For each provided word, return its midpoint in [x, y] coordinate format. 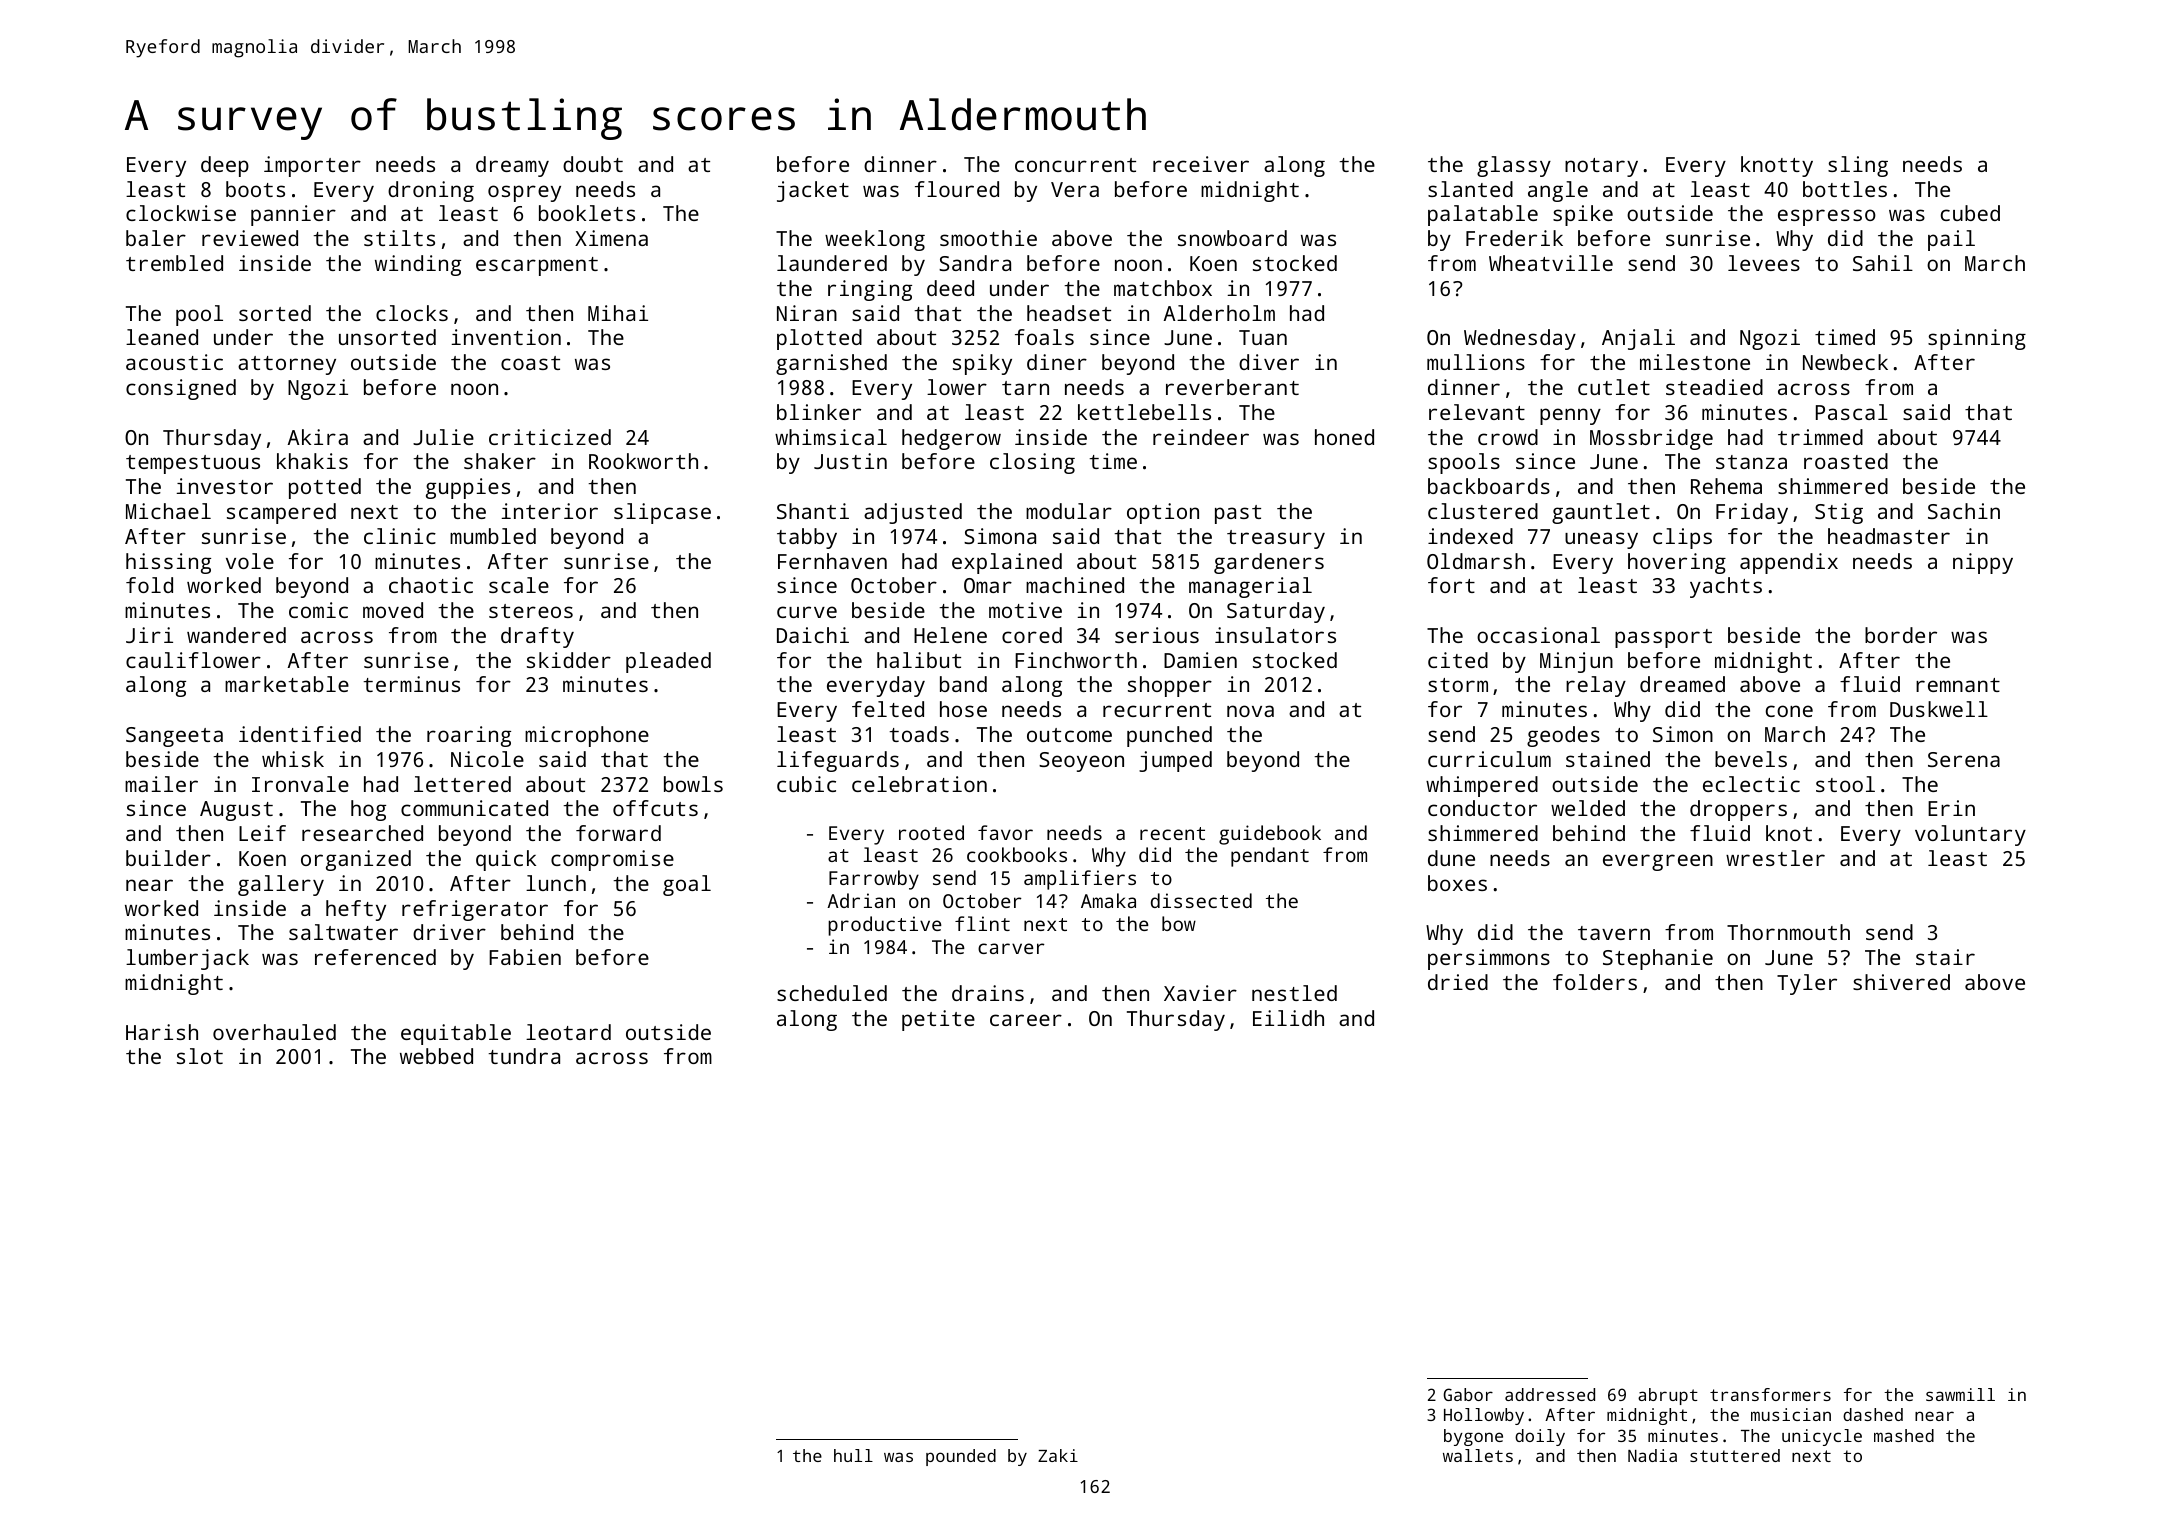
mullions [1476, 362]
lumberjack [187, 959]
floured [957, 189]
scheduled [832, 993]
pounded [961, 1457]
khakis [312, 461]
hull [853, 1455]
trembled [174, 263]
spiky [982, 364]
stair [1945, 957]
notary [1601, 167]
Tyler [1807, 984]
